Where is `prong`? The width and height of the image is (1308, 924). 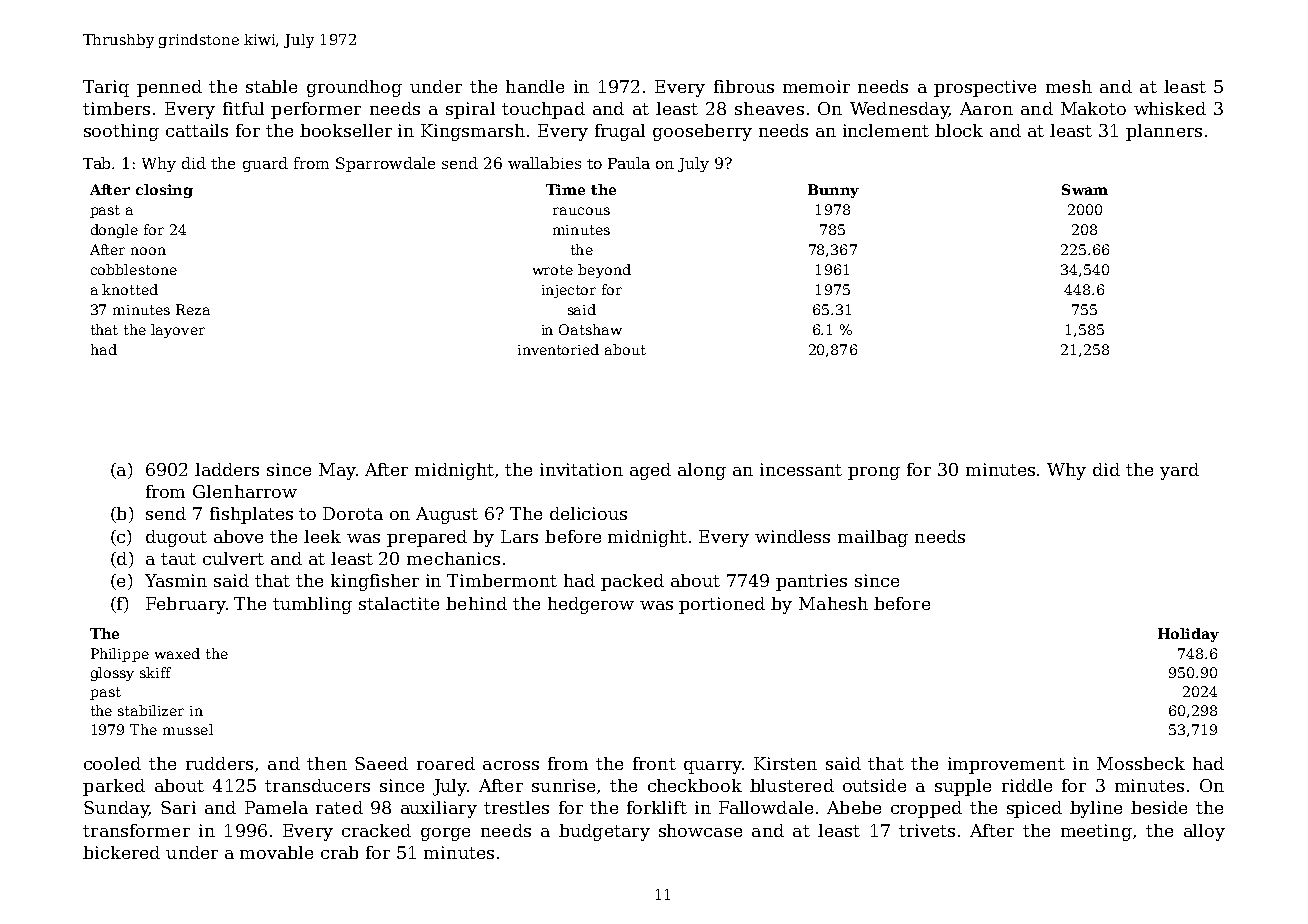
prong is located at coordinates (874, 473).
